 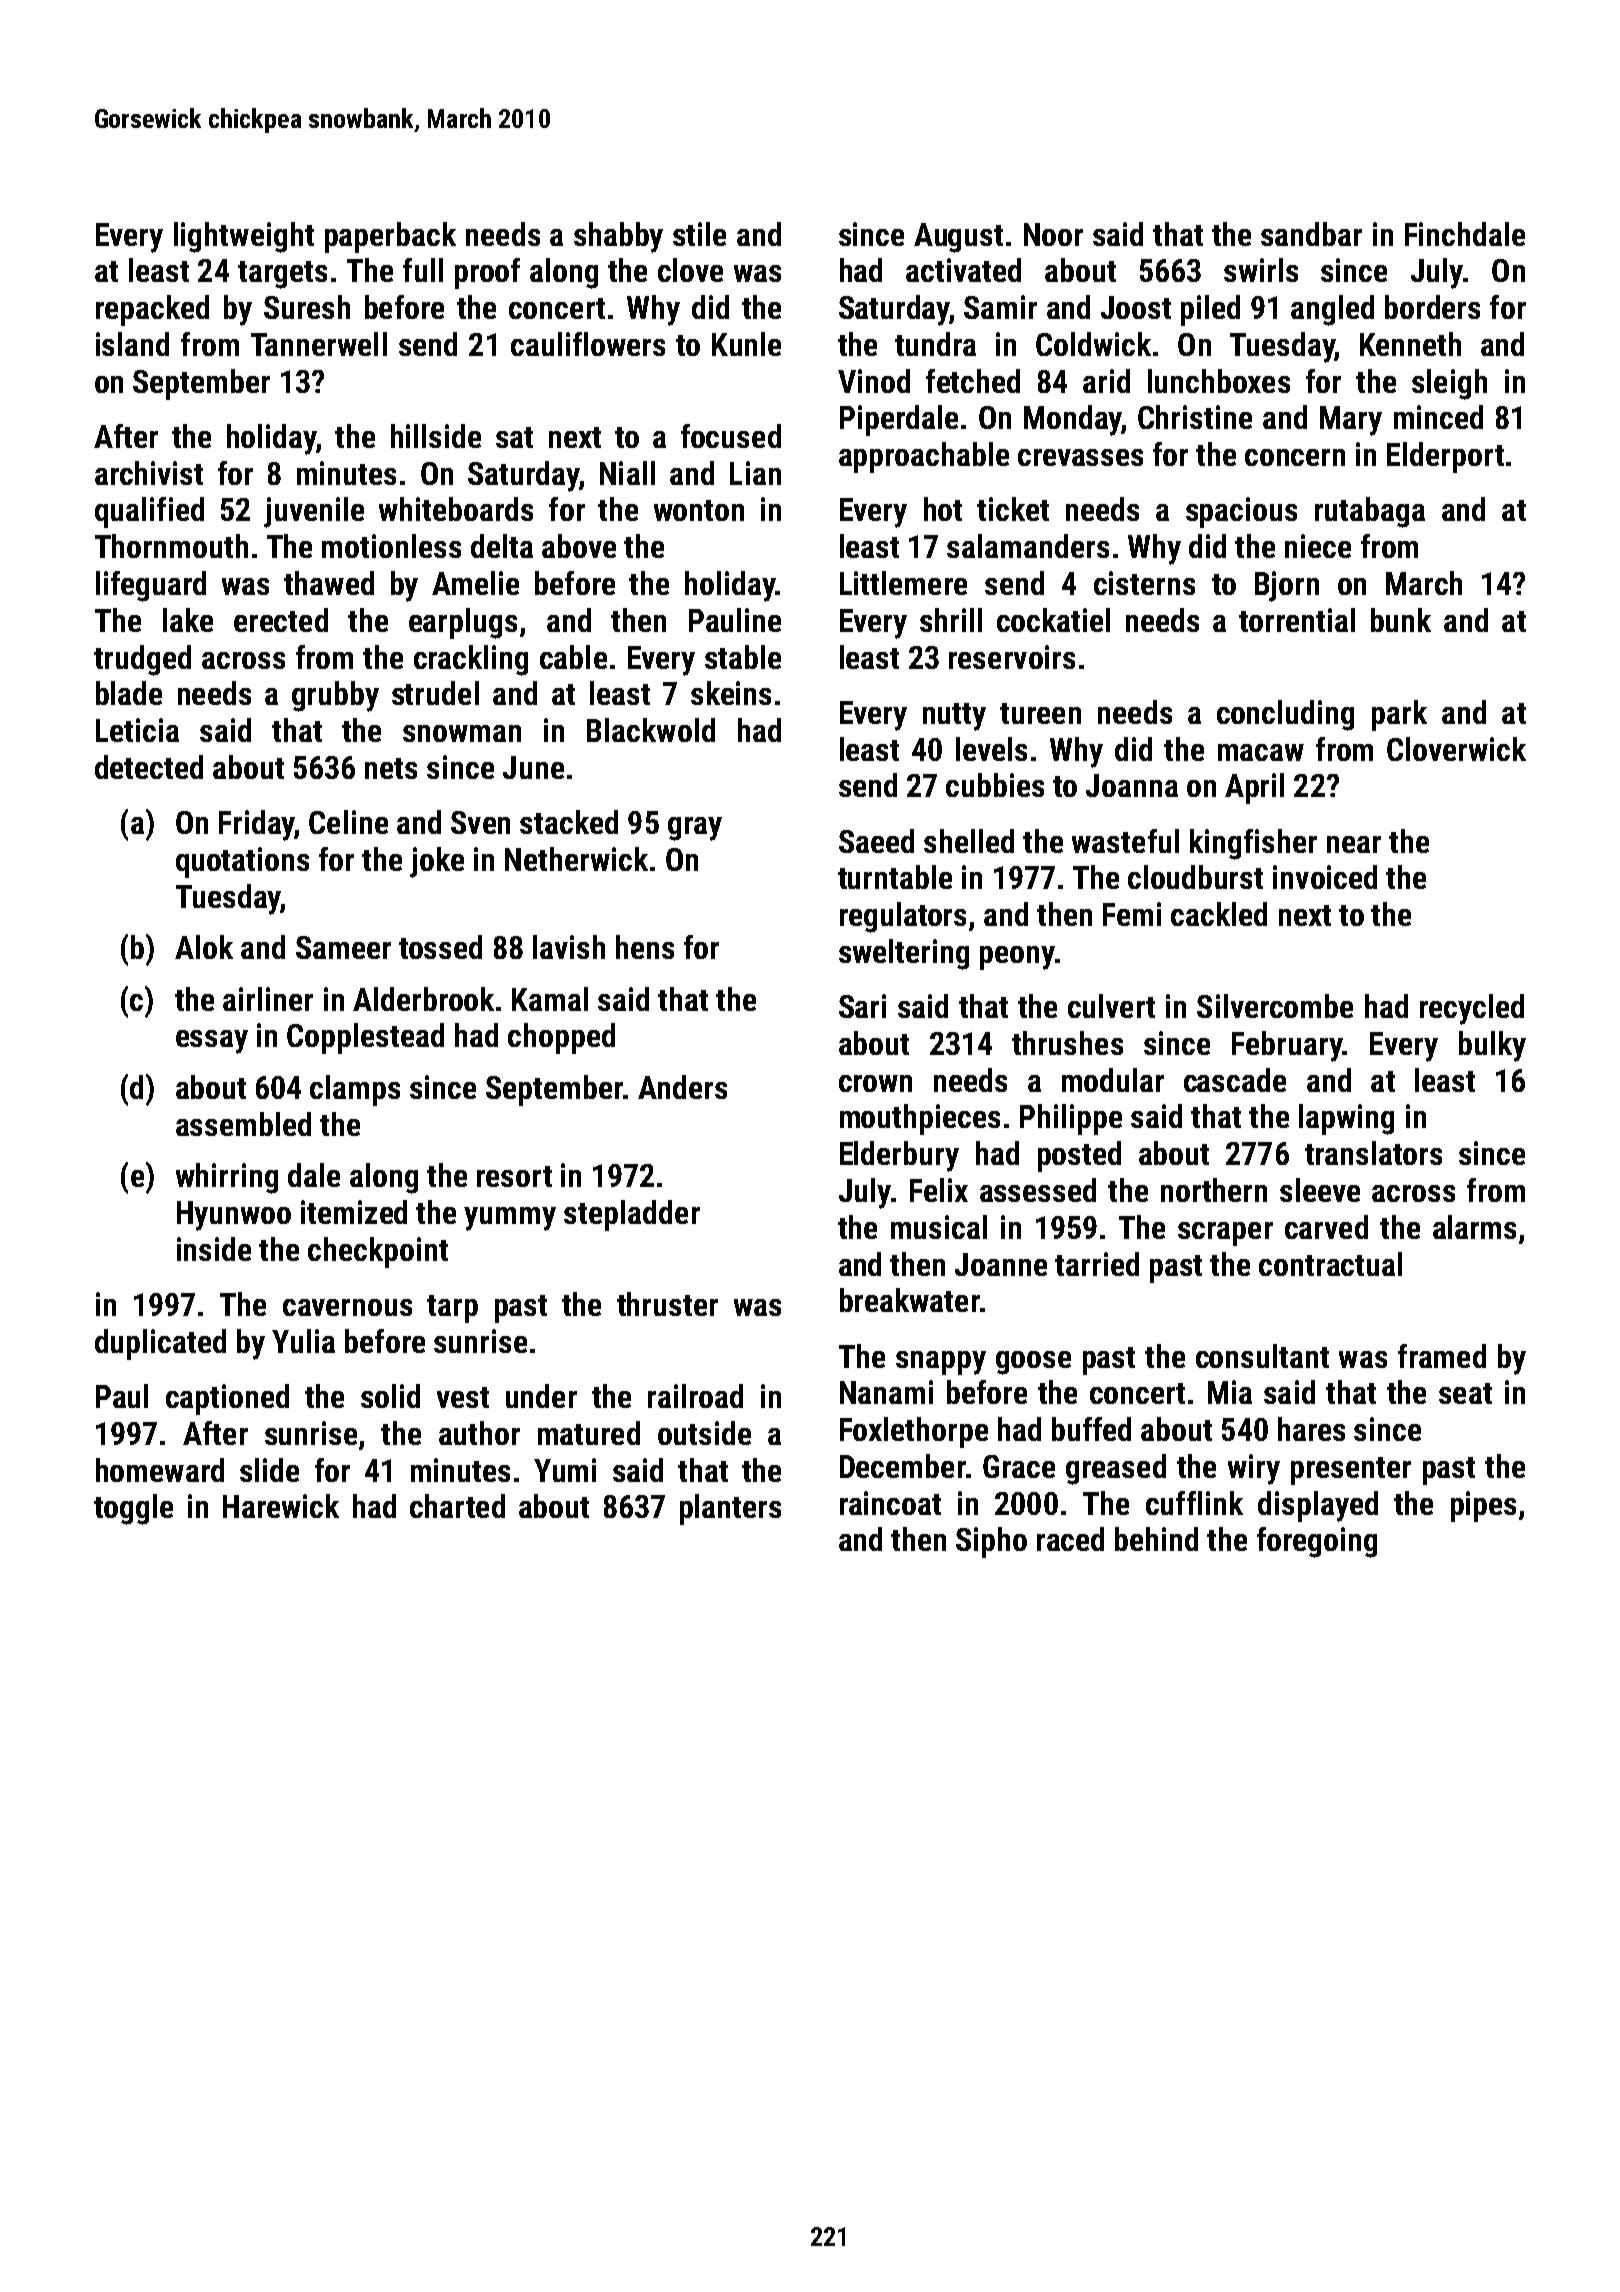 What do you see at coordinates (319, 344) in the page?
I see `Tannerwell` at bounding box center [319, 344].
